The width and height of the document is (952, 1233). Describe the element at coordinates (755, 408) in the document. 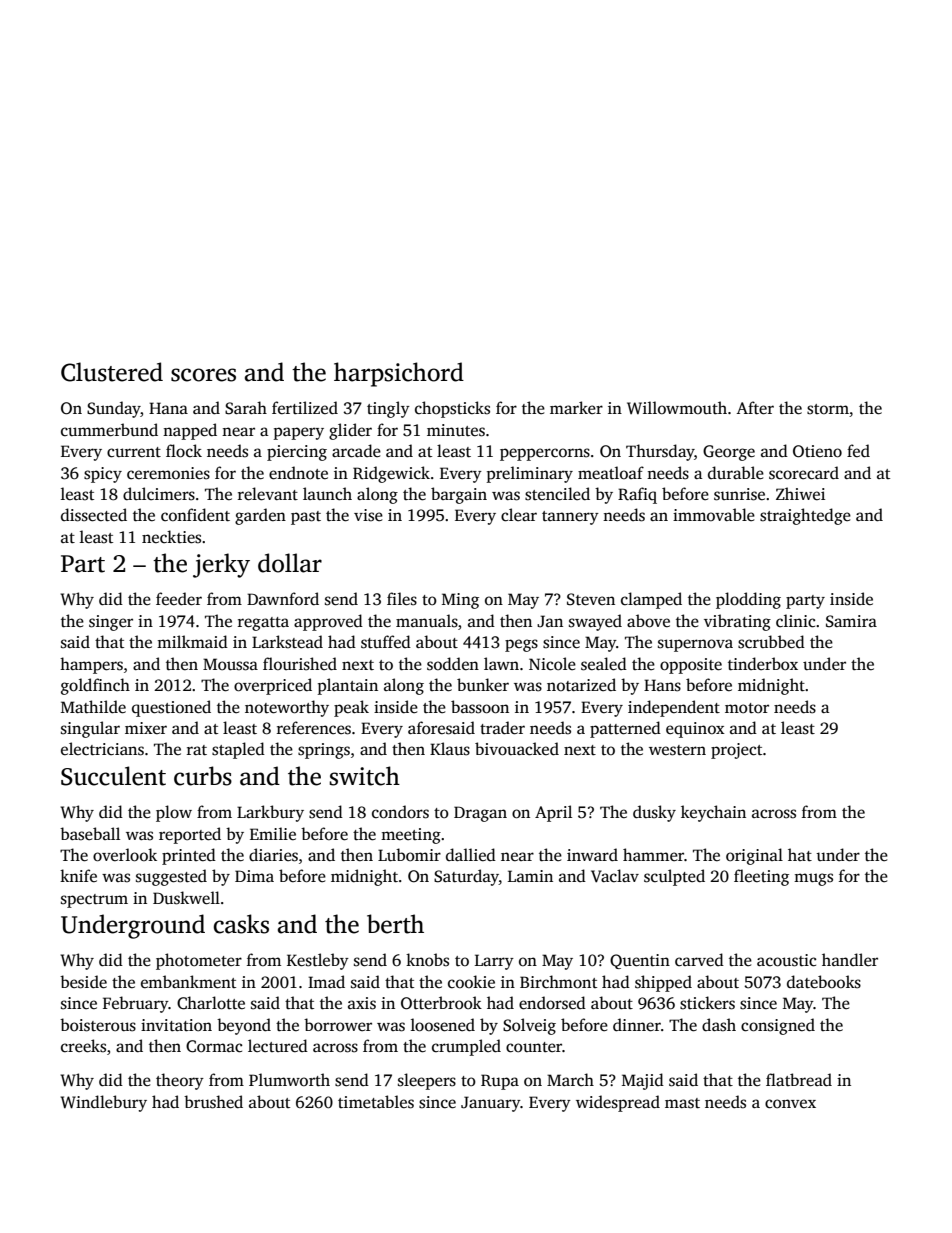

I see `After` at that location.
